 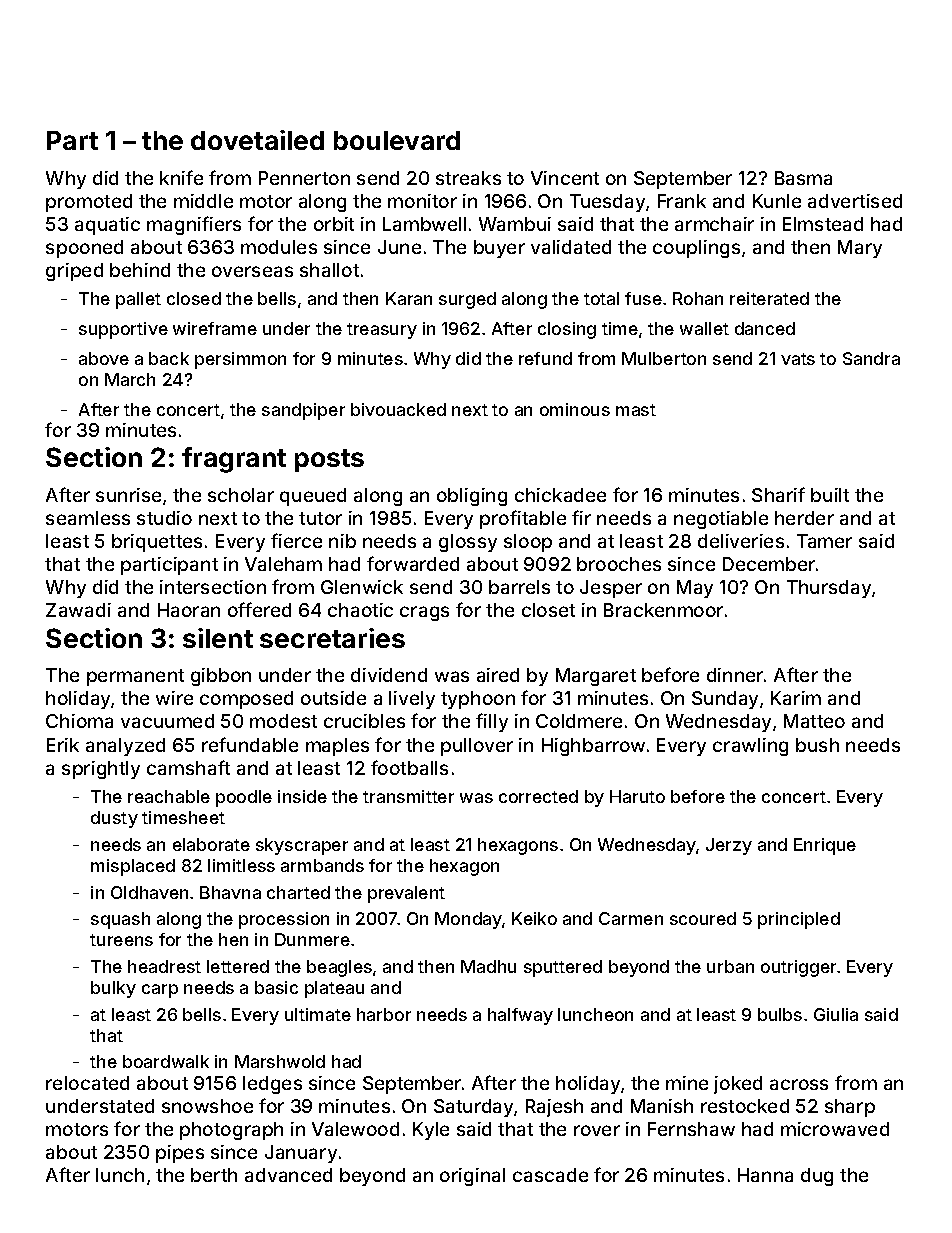 I want to click on composed, so click(x=246, y=700).
